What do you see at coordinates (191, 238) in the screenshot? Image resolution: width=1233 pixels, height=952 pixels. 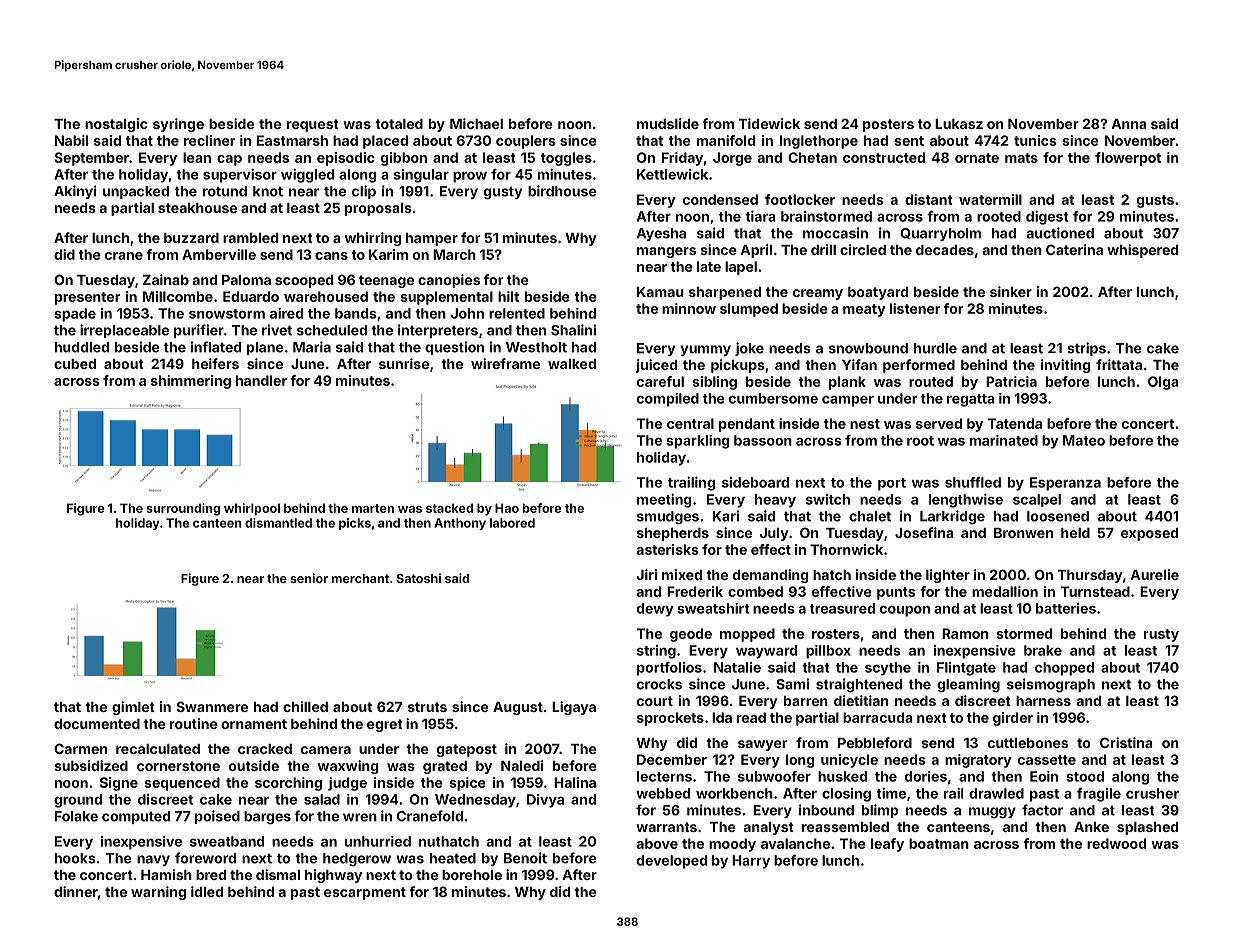 I see `buzzard` at bounding box center [191, 238].
